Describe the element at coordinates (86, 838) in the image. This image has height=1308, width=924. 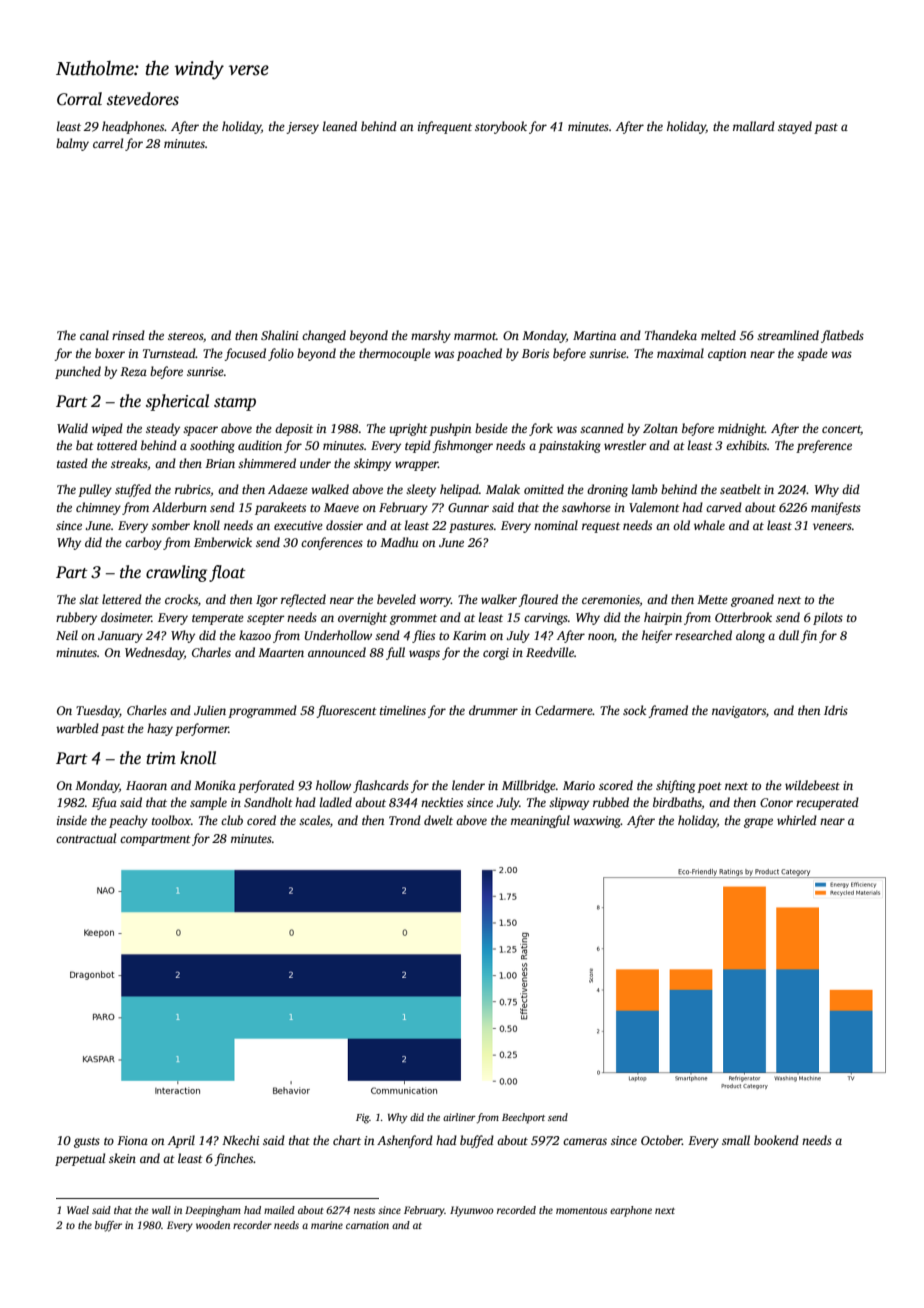
I see `contractual` at that location.
